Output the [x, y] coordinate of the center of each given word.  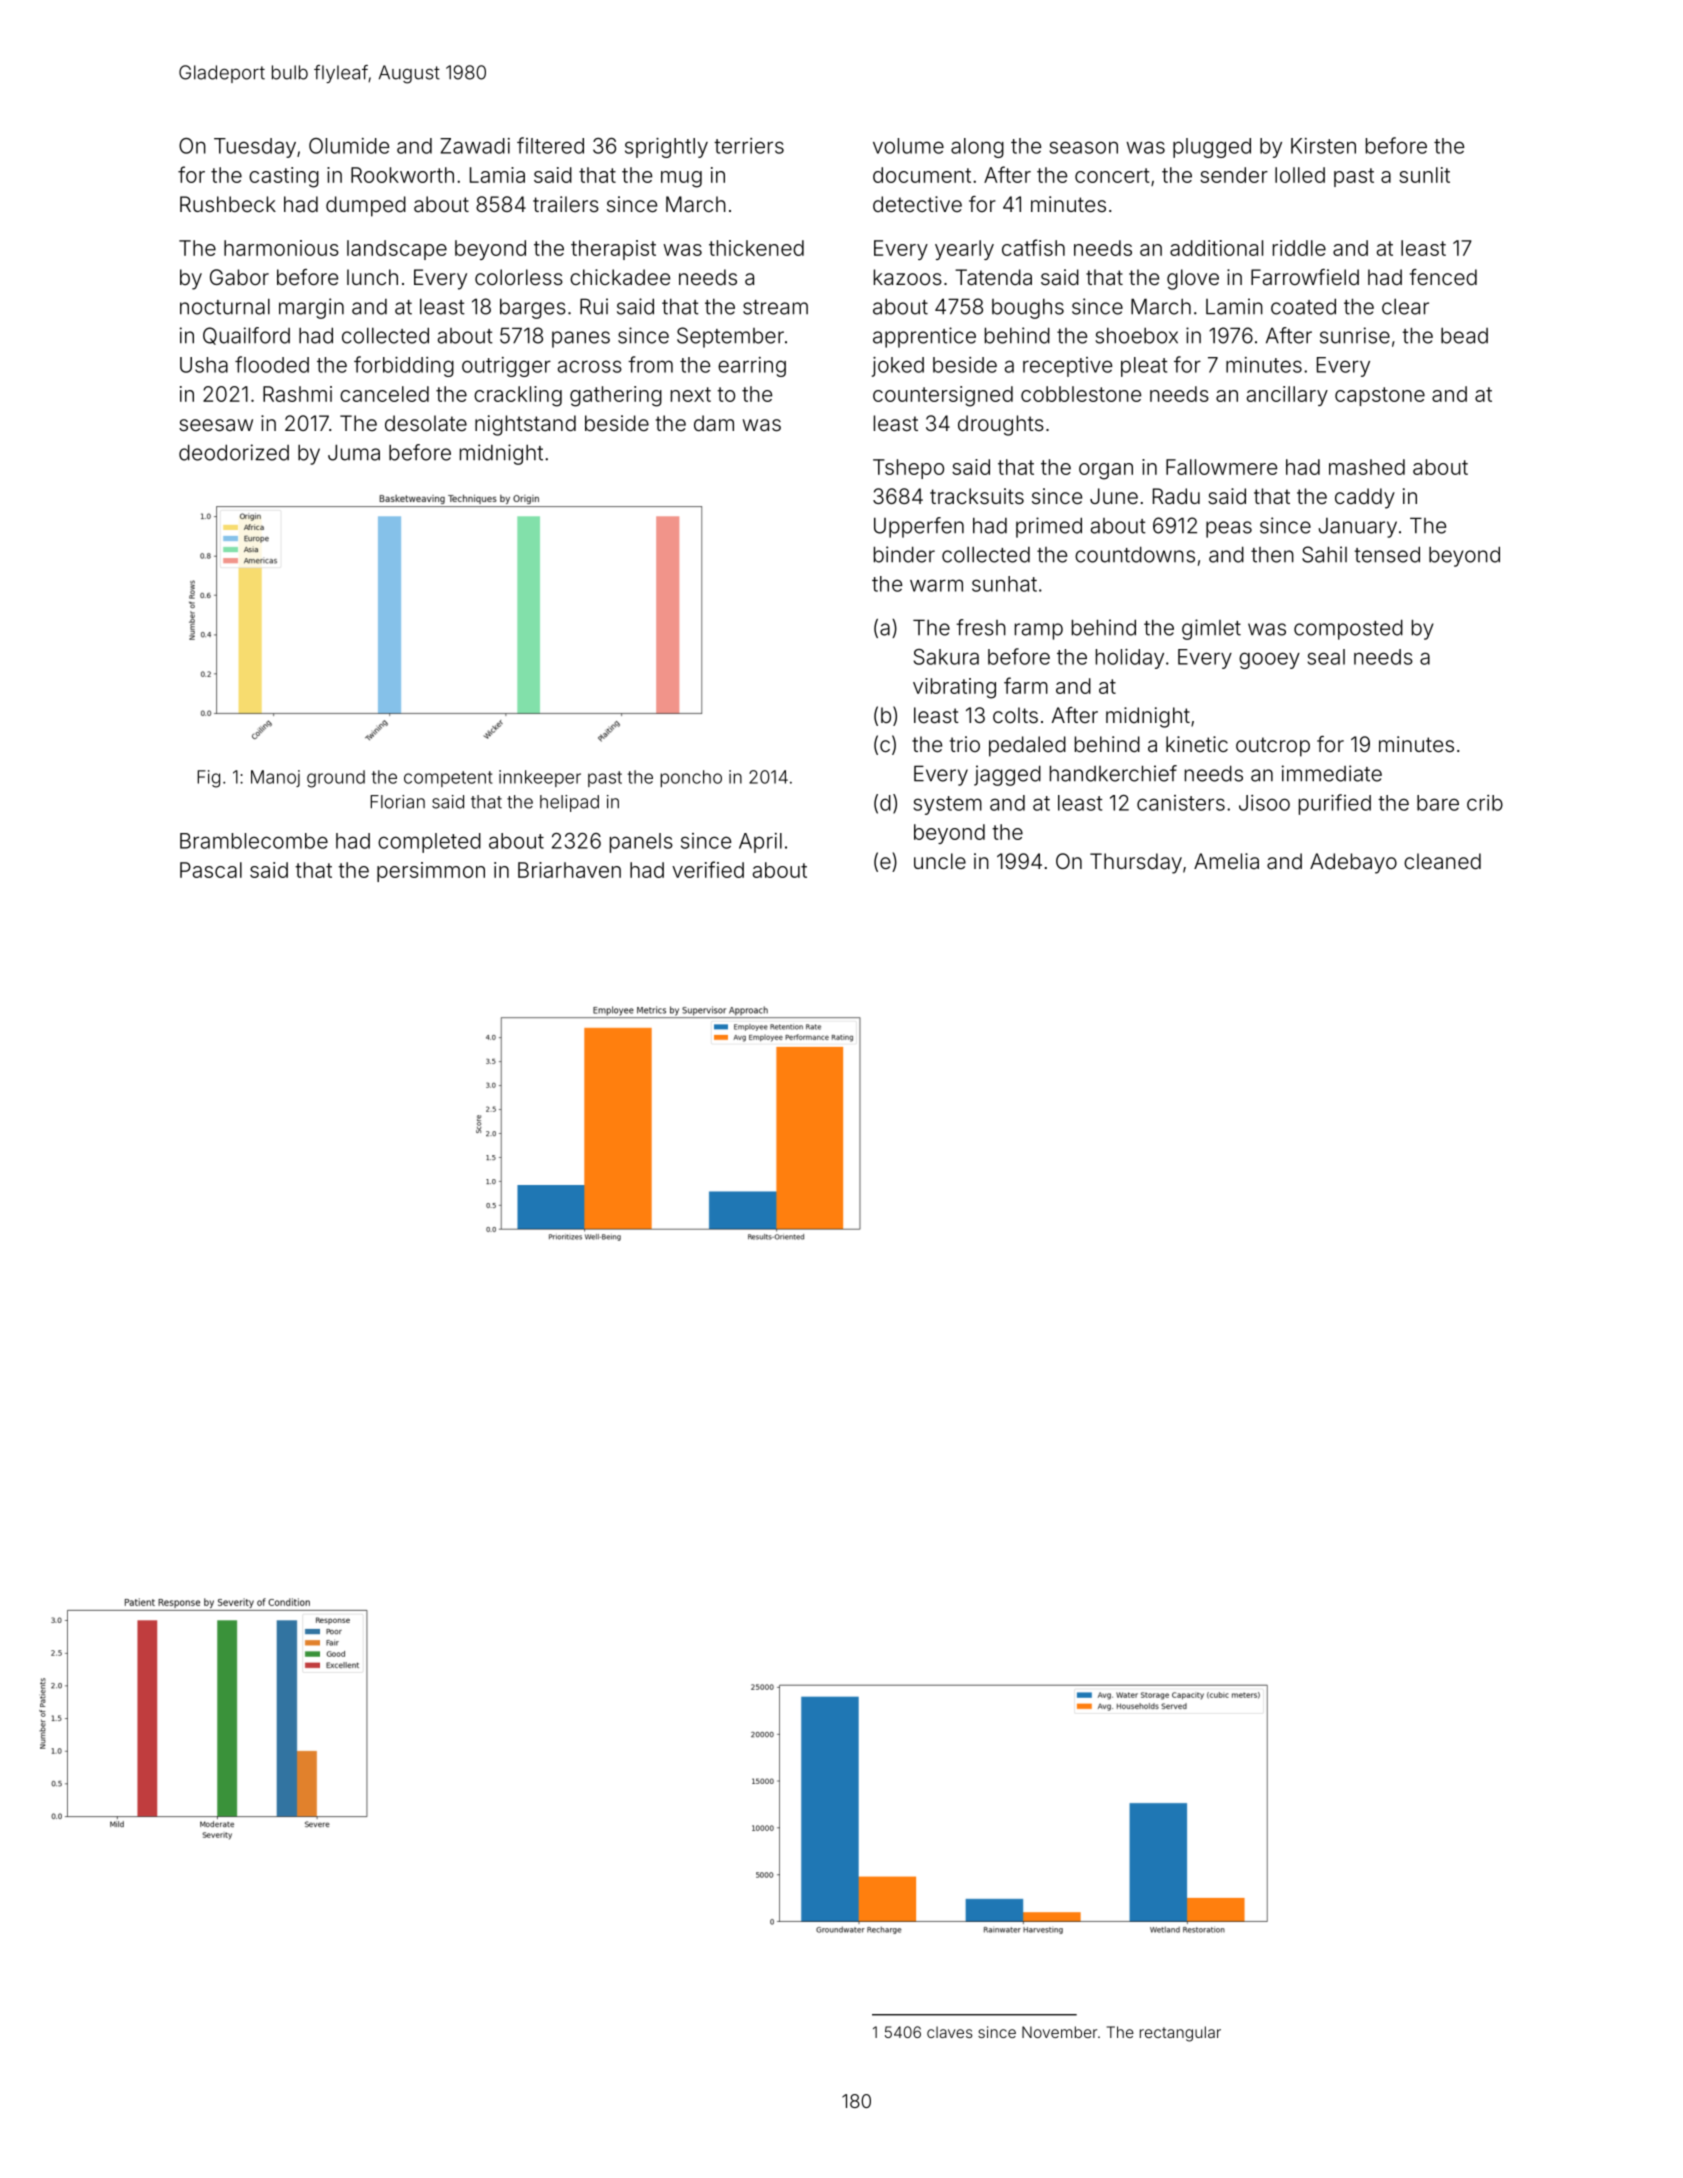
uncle [940, 861]
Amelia [1226, 861]
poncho [691, 778]
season [1083, 147]
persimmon [431, 872]
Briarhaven [569, 870]
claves [950, 2032]
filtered [550, 145]
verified [708, 869]
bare [1438, 803]
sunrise [1355, 335]
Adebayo [1353, 863]
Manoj [275, 778]
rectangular [1180, 2034]
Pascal [211, 870]
